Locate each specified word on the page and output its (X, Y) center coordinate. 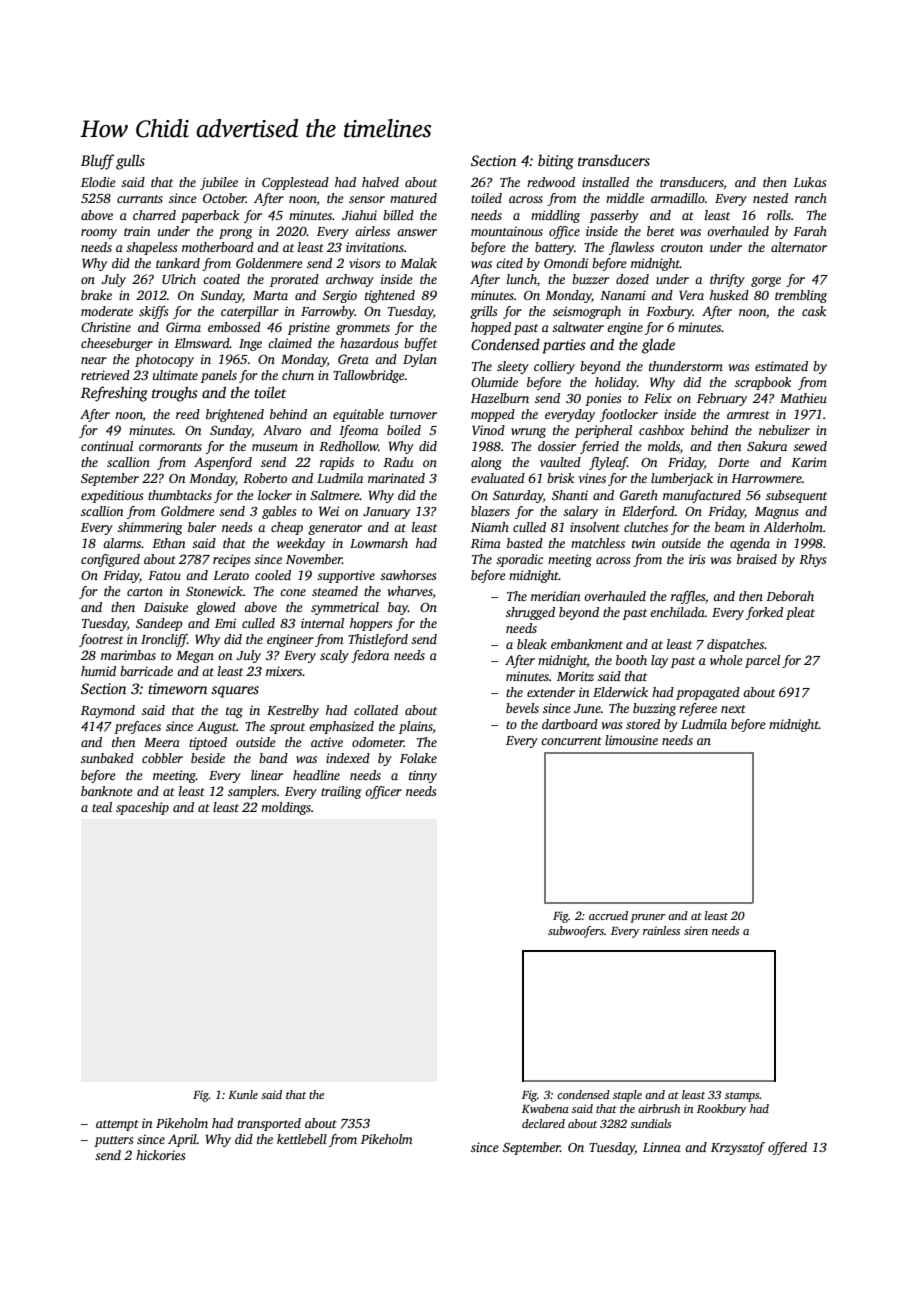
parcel (762, 661)
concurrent (571, 741)
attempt (117, 1125)
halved (380, 182)
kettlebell (302, 1139)
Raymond (108, 711)
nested (770, 198)
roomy (99, 234)
